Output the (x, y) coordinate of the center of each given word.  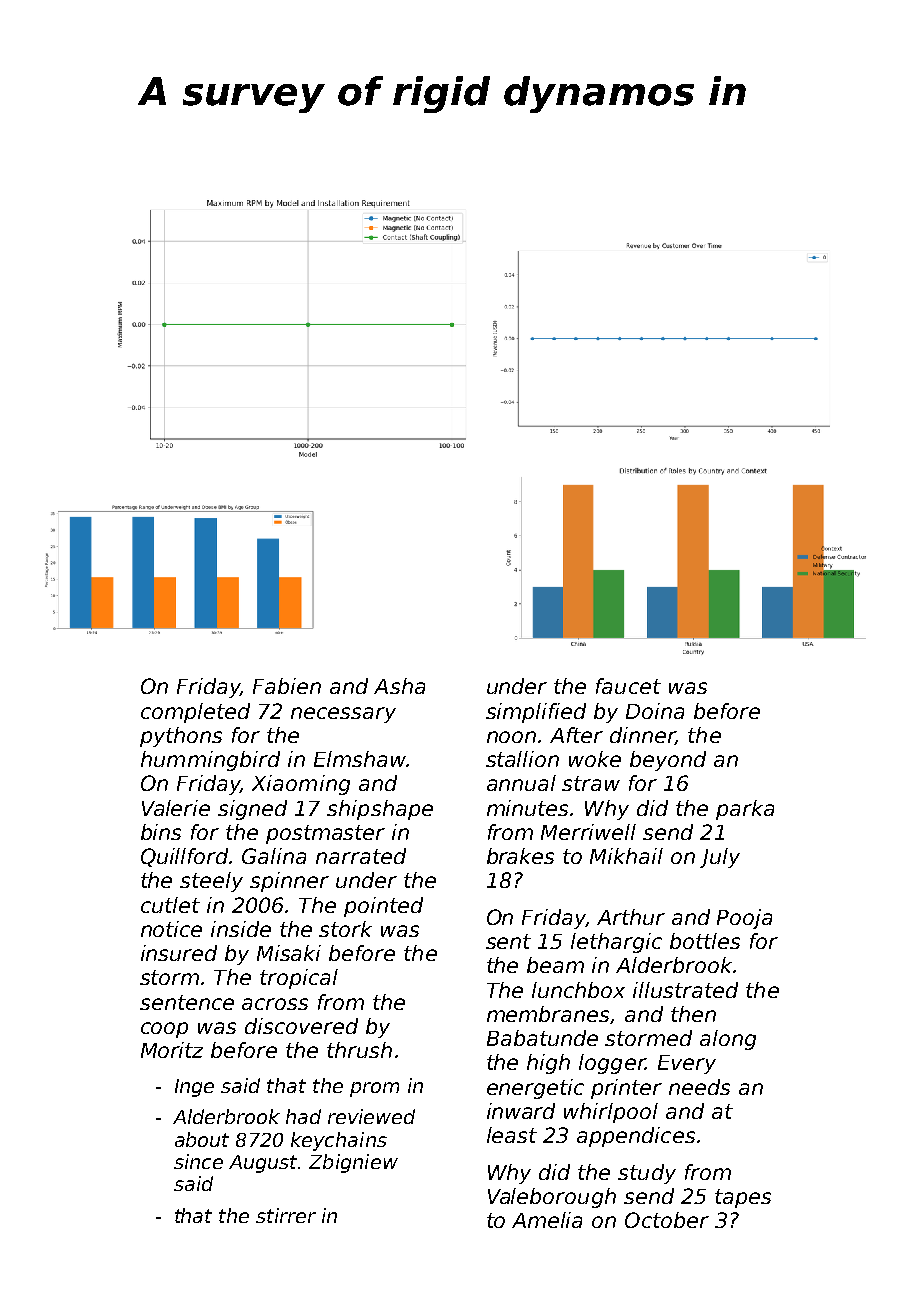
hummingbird (210, 761)
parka (745, 810)
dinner (642, 736)
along (728, 1040)
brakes (520, 856)
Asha (399, 686)
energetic (535, 1089)
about (202, 1139)
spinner (289, 882)
